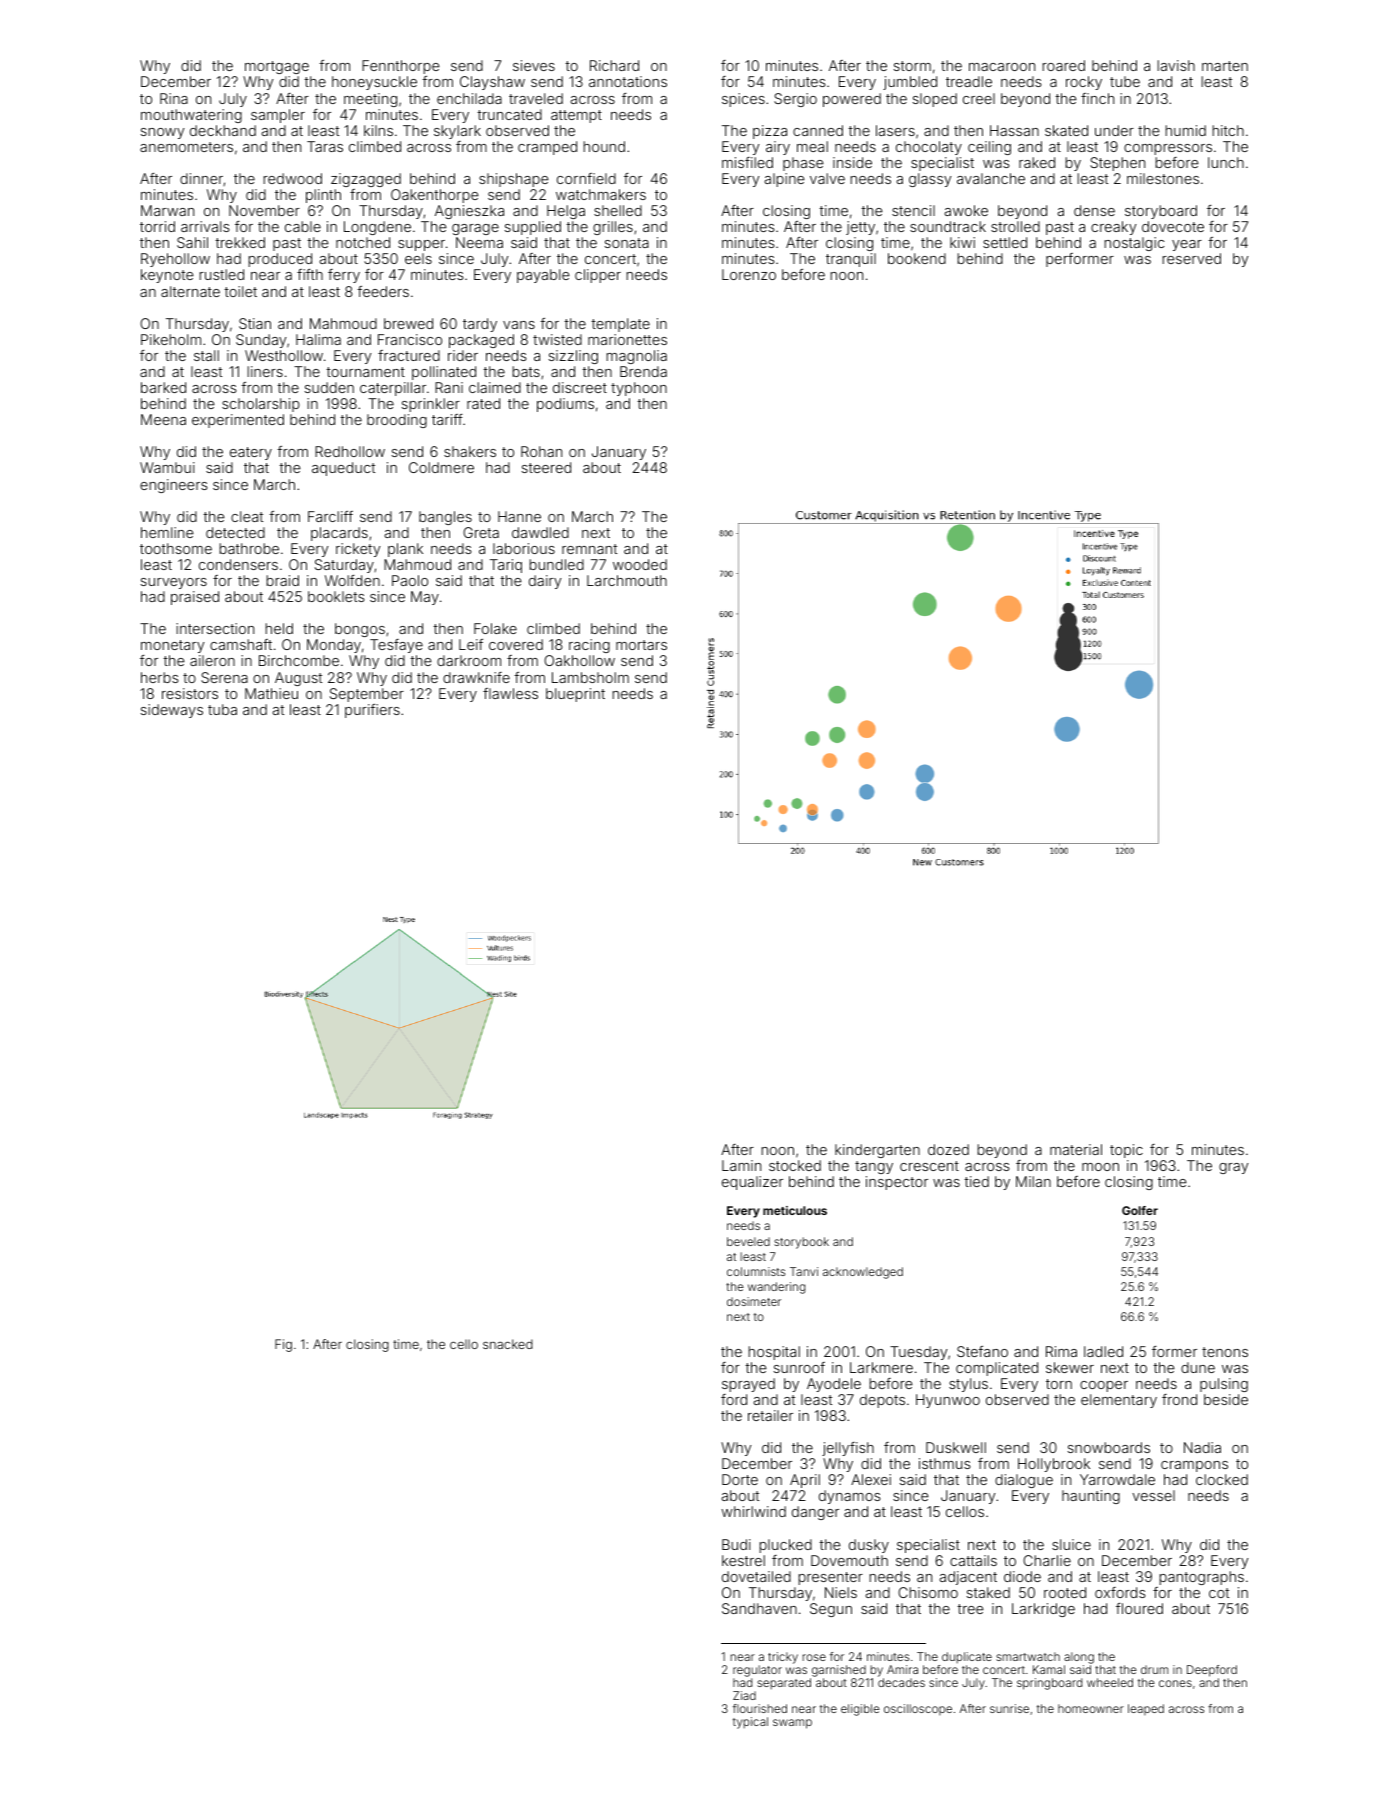 The image size is (1389, 1798). I want to click on placards, so click(339, 534).
